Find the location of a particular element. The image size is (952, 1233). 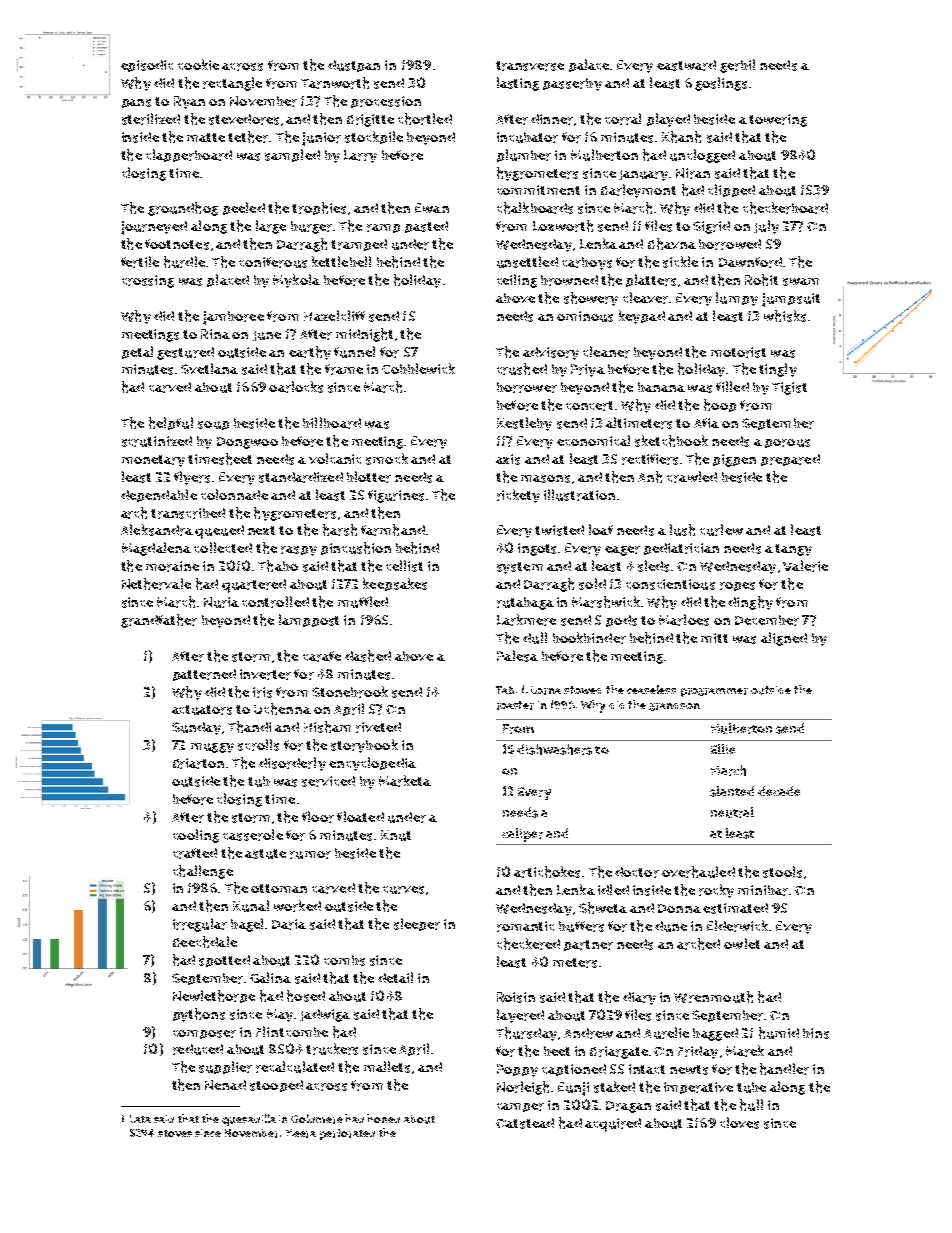

unsettled is located at coordinates (527, 262).
